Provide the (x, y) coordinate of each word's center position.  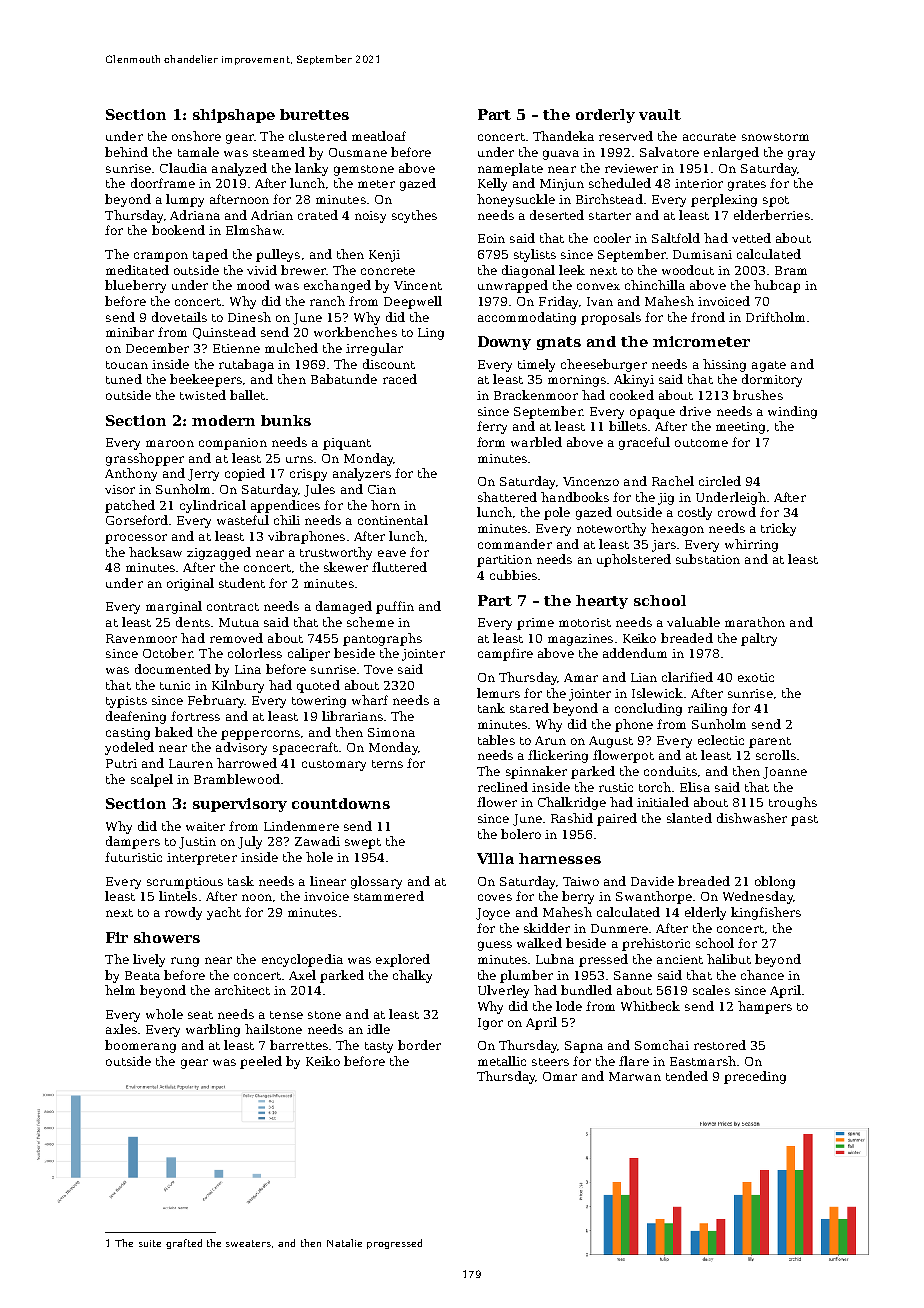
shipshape (234, 116)
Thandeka (563, 136)
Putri (121, 763)
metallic (502, 1061)
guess (495, 946)
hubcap (777, 286)
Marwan (635, 1076)
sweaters (248, 1243)
